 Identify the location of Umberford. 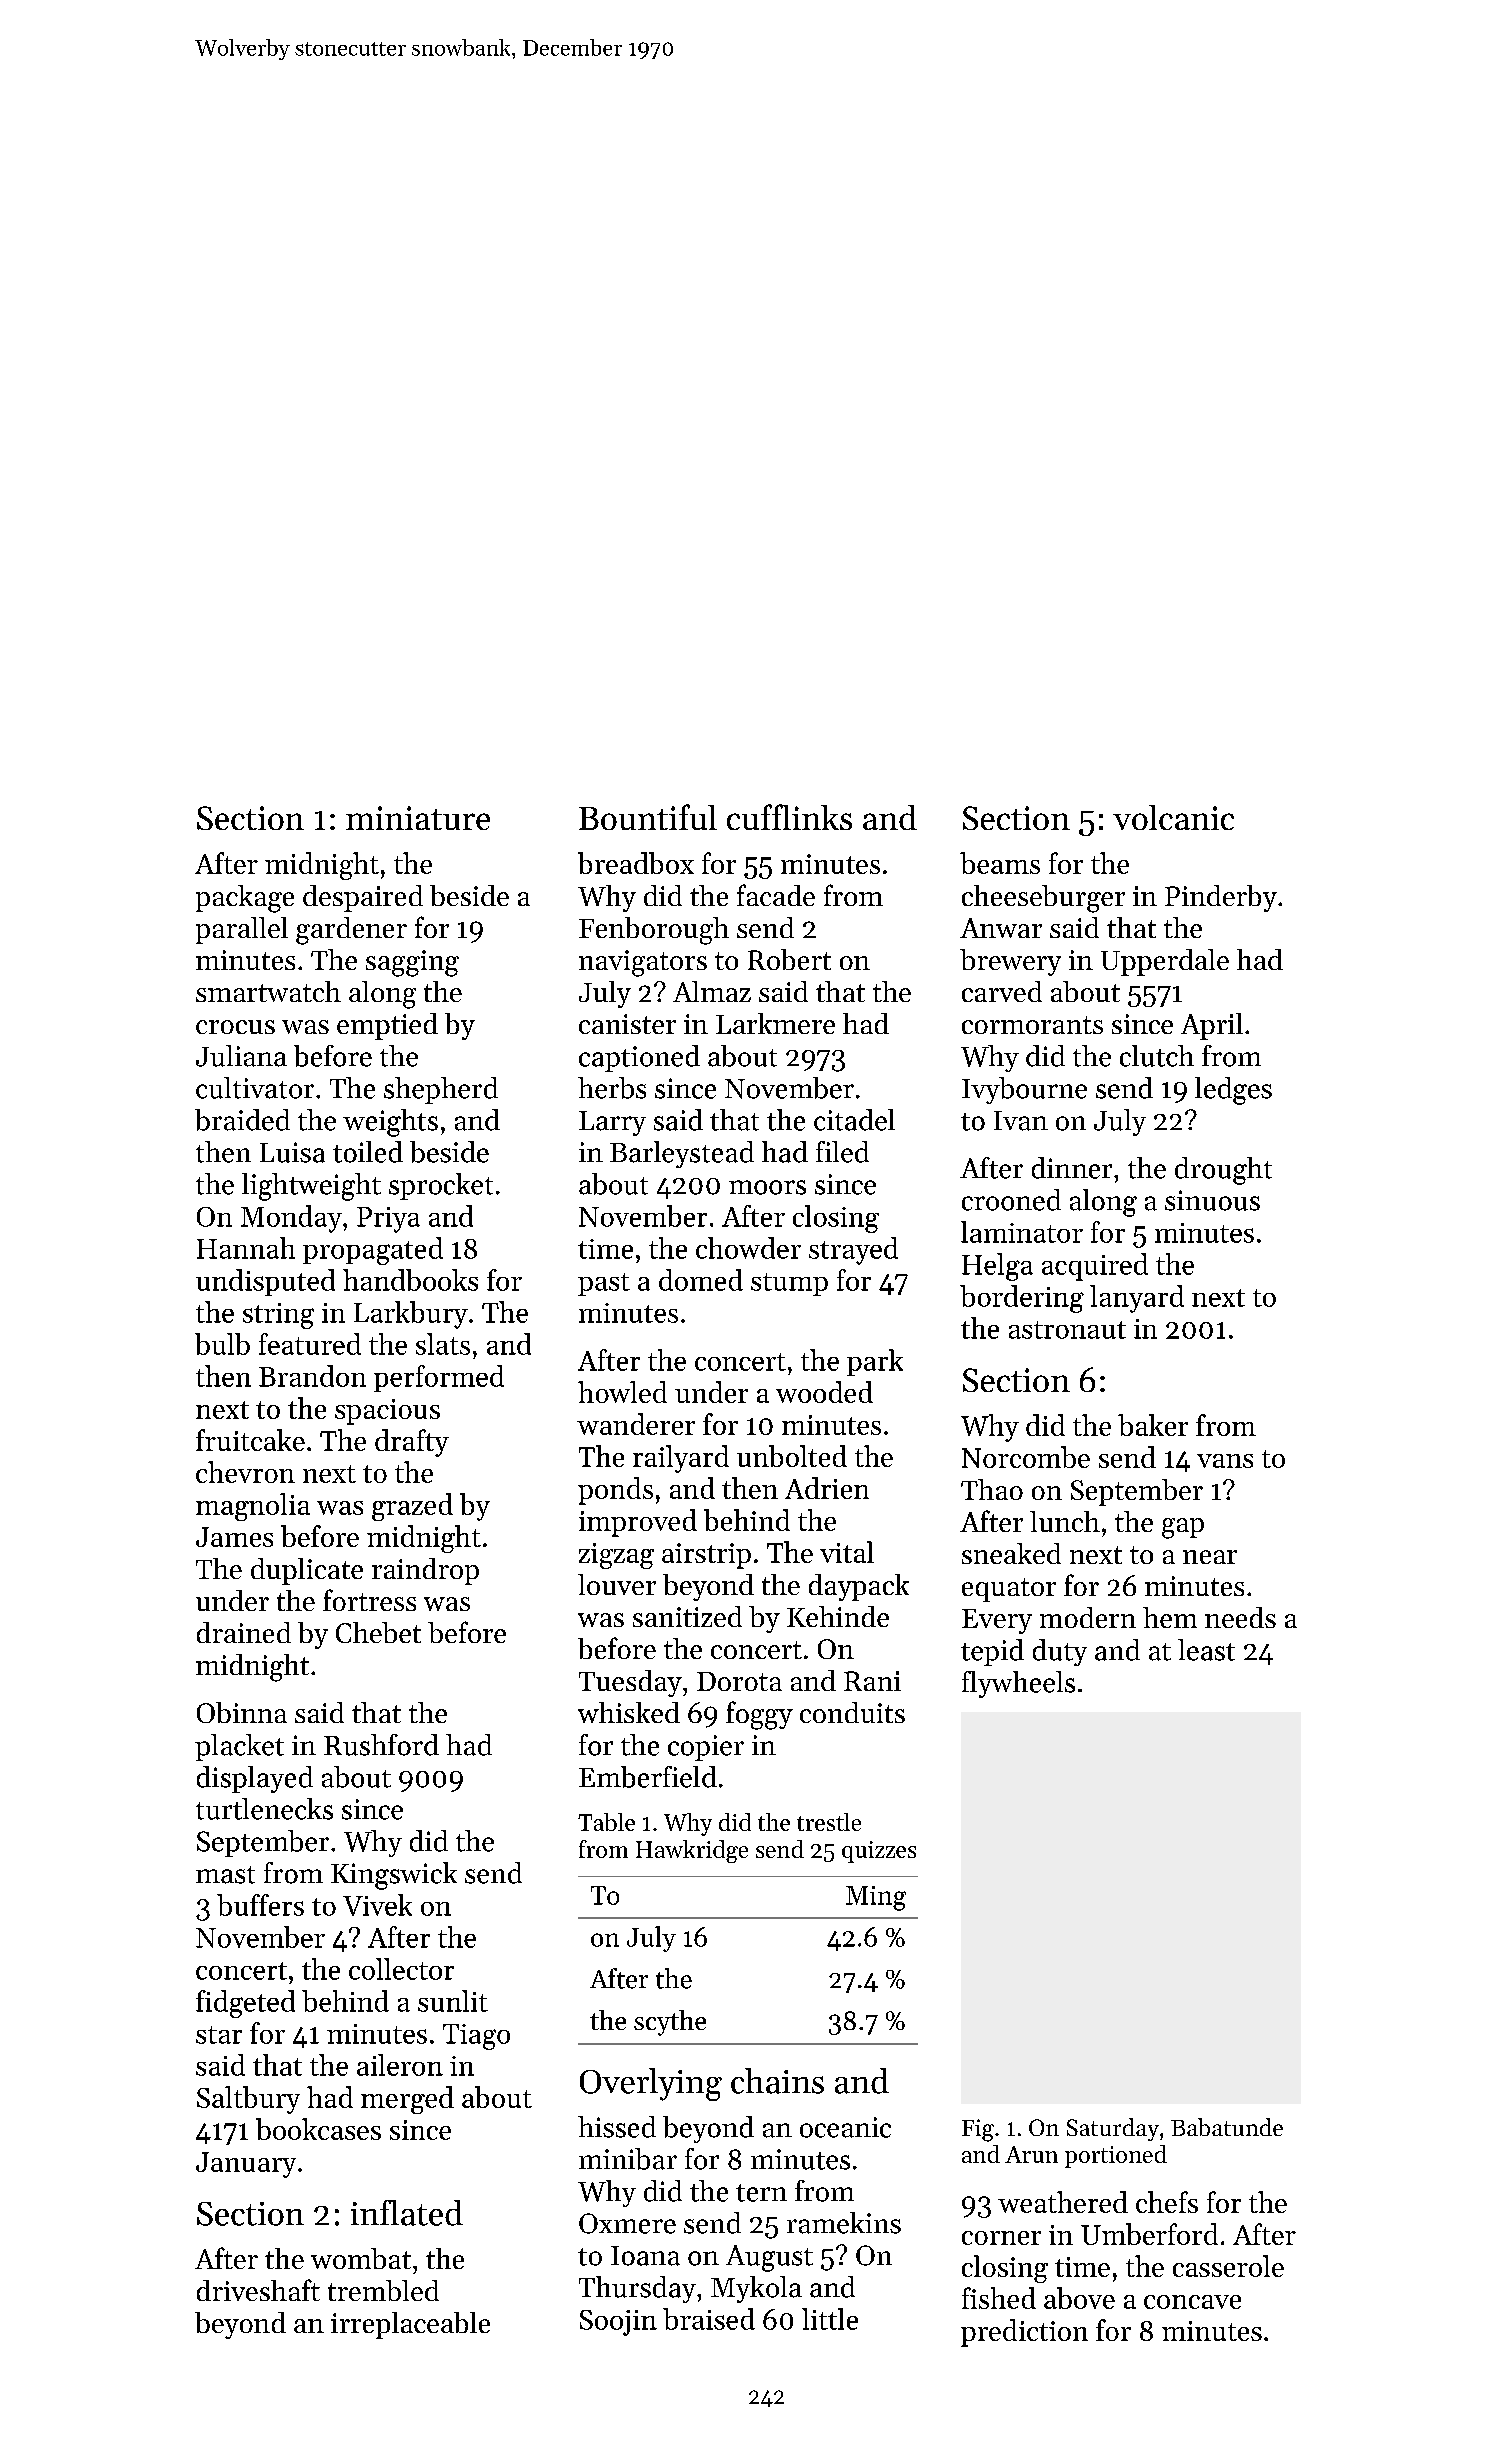
(1149, 2234).
